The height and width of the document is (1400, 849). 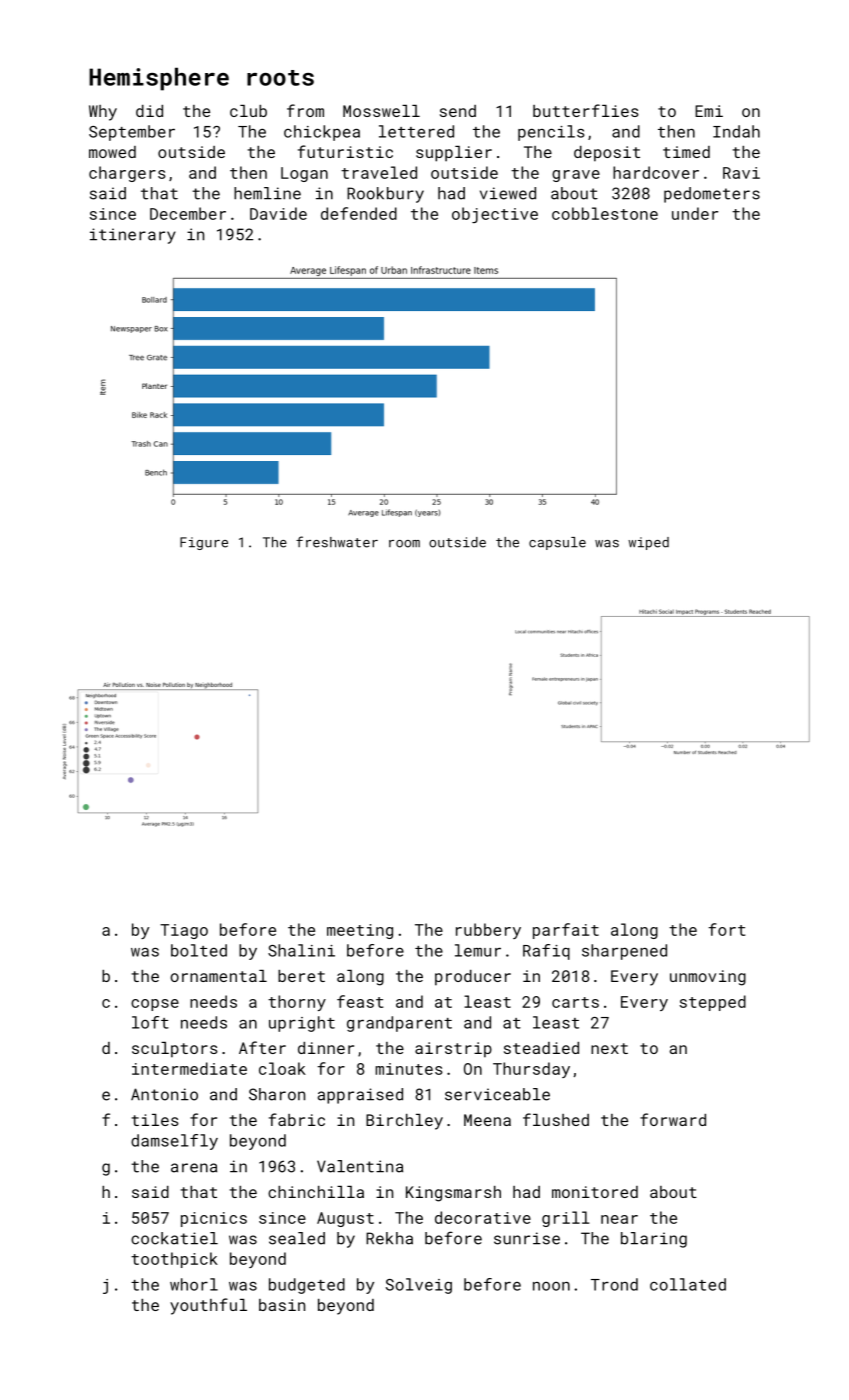 I want to click on butterflies, so click(x=586, y=110).
